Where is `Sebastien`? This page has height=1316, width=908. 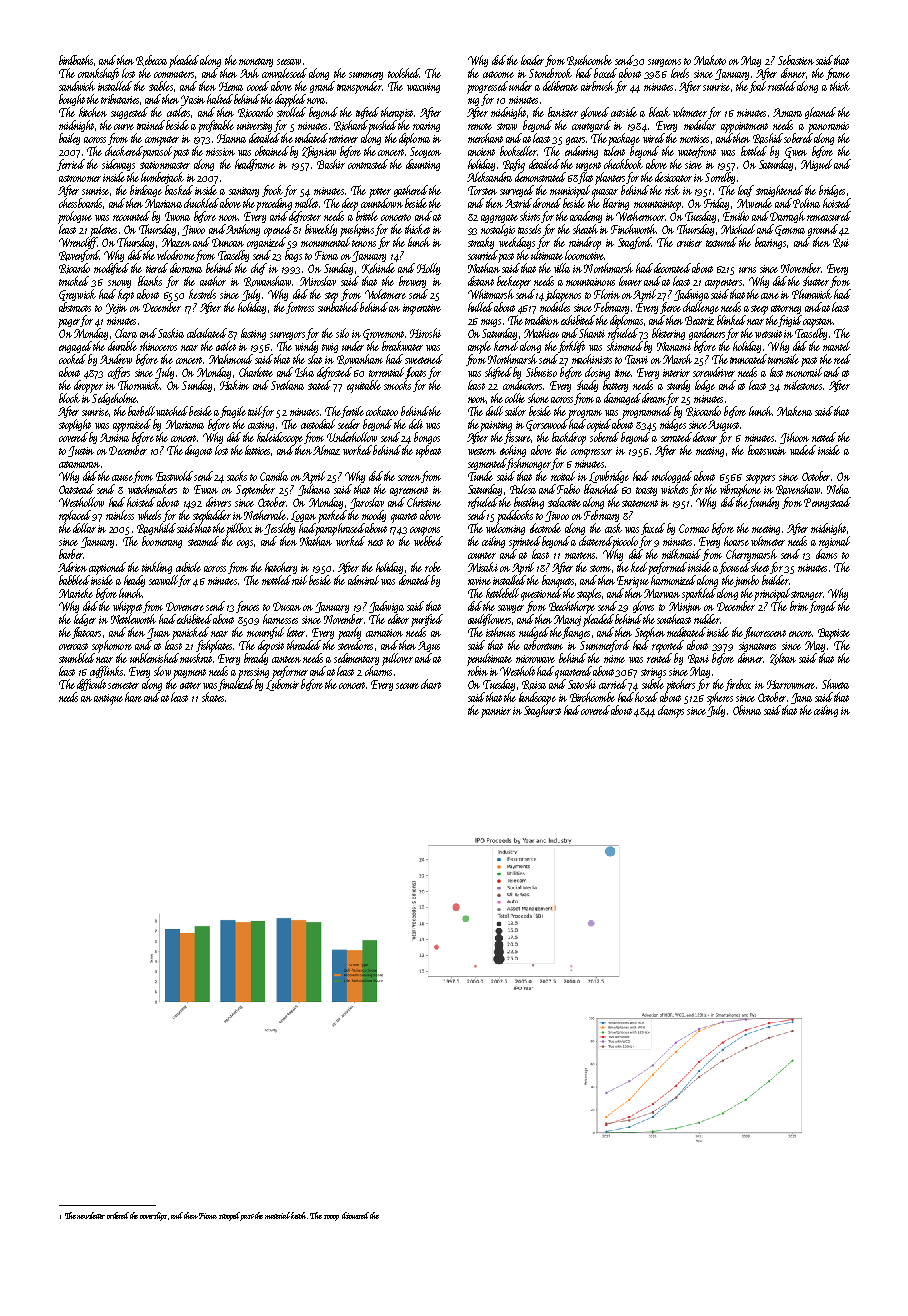 Sebastien is located at coordinates (796, 60).
